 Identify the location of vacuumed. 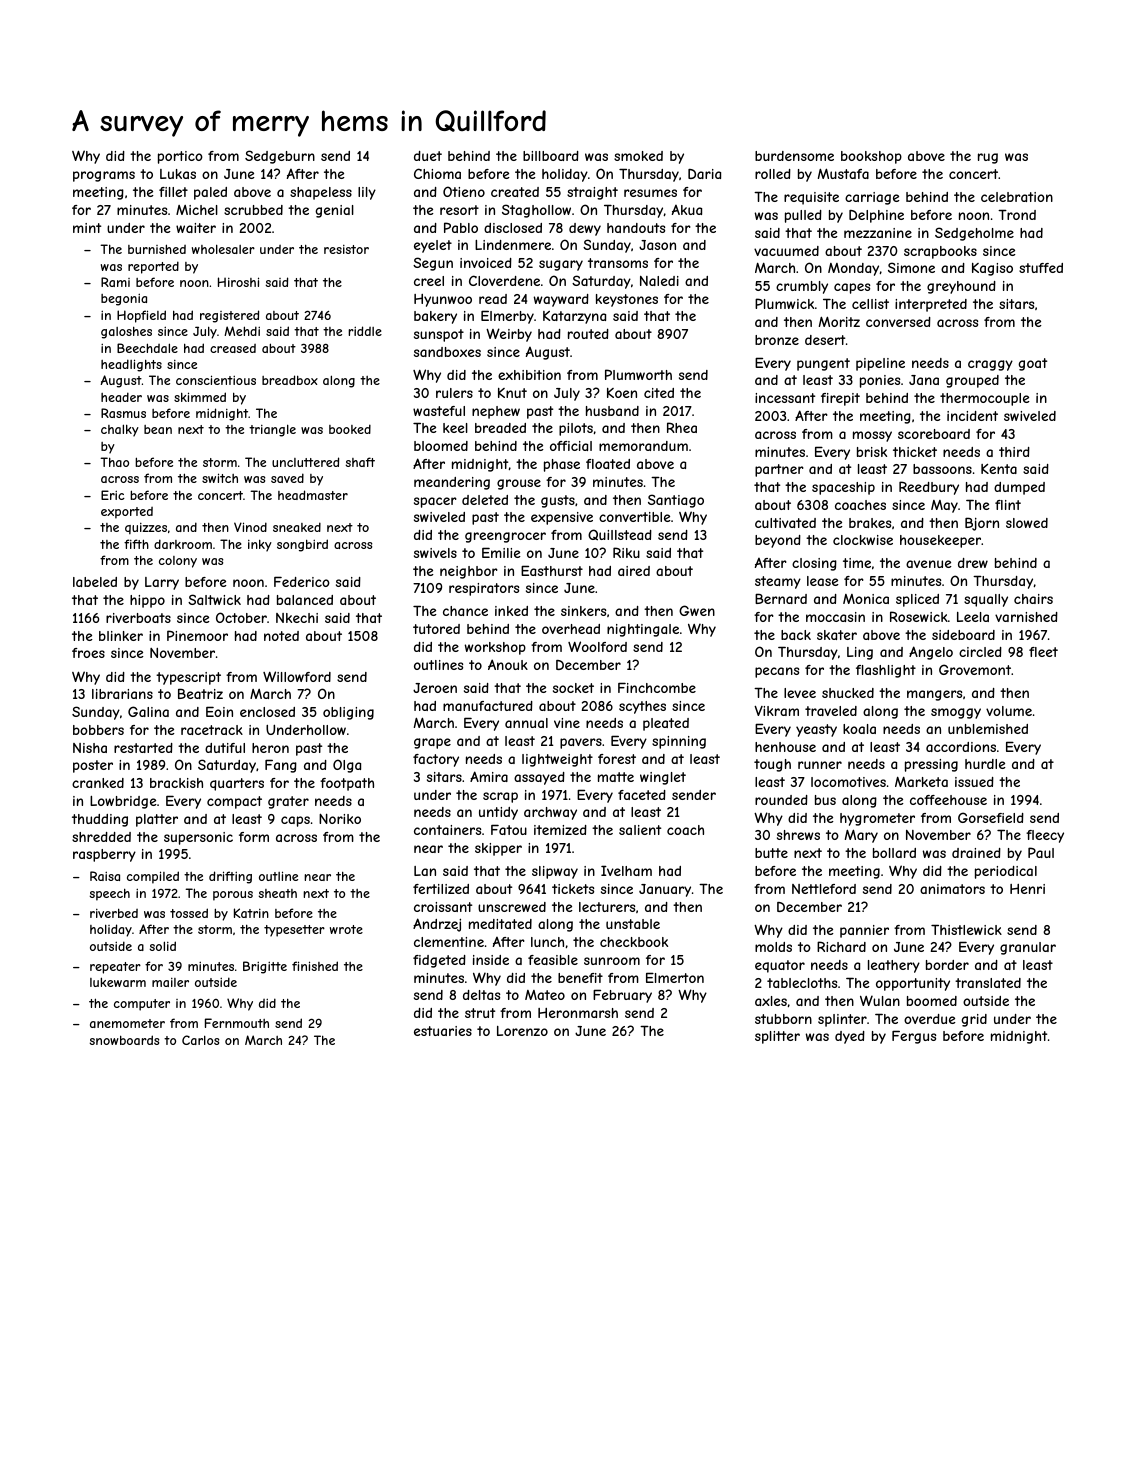
(786, 251).
